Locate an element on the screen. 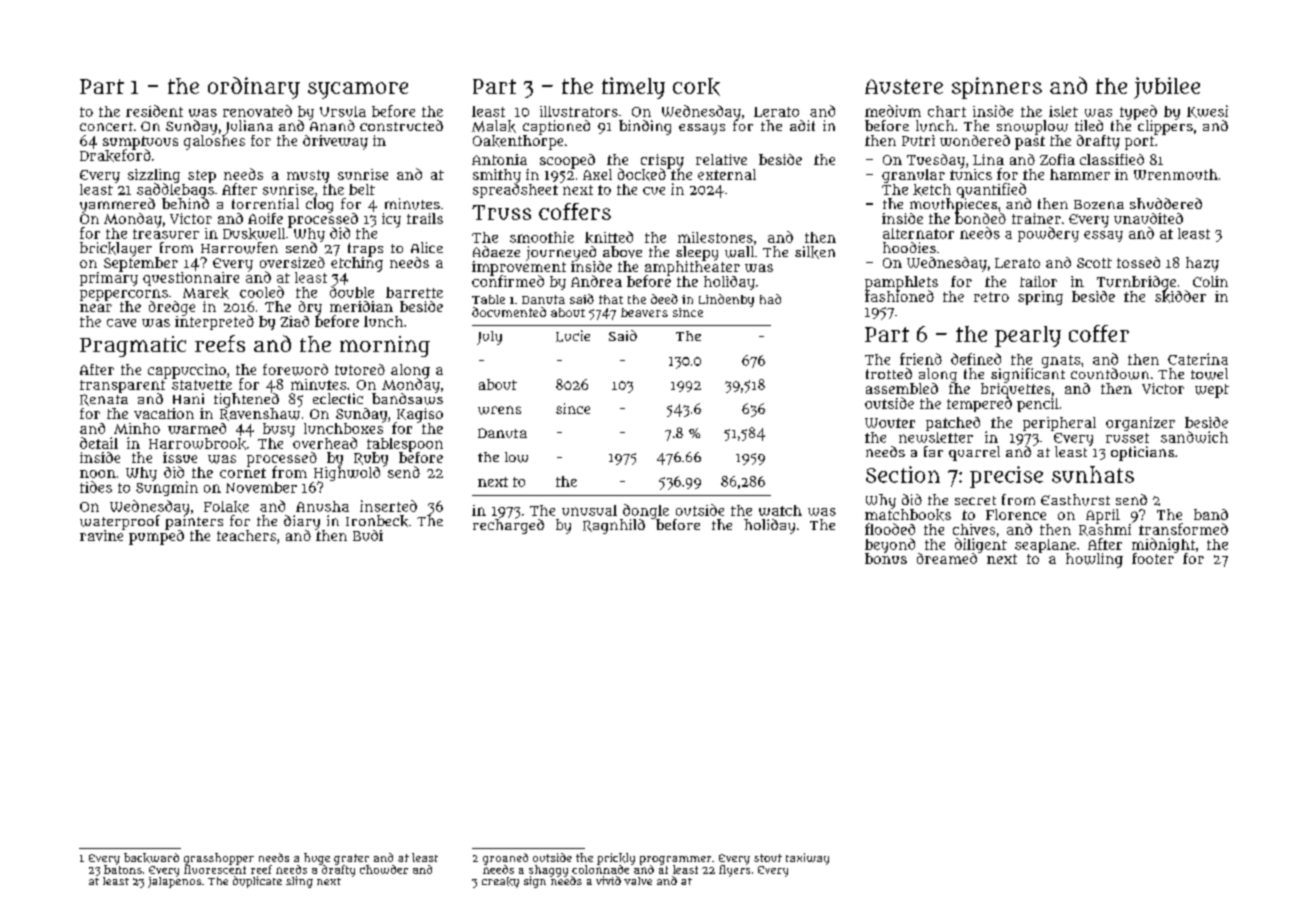 This screenshot has width=1308, height=924. stout is located at coordinates (768, 858).
